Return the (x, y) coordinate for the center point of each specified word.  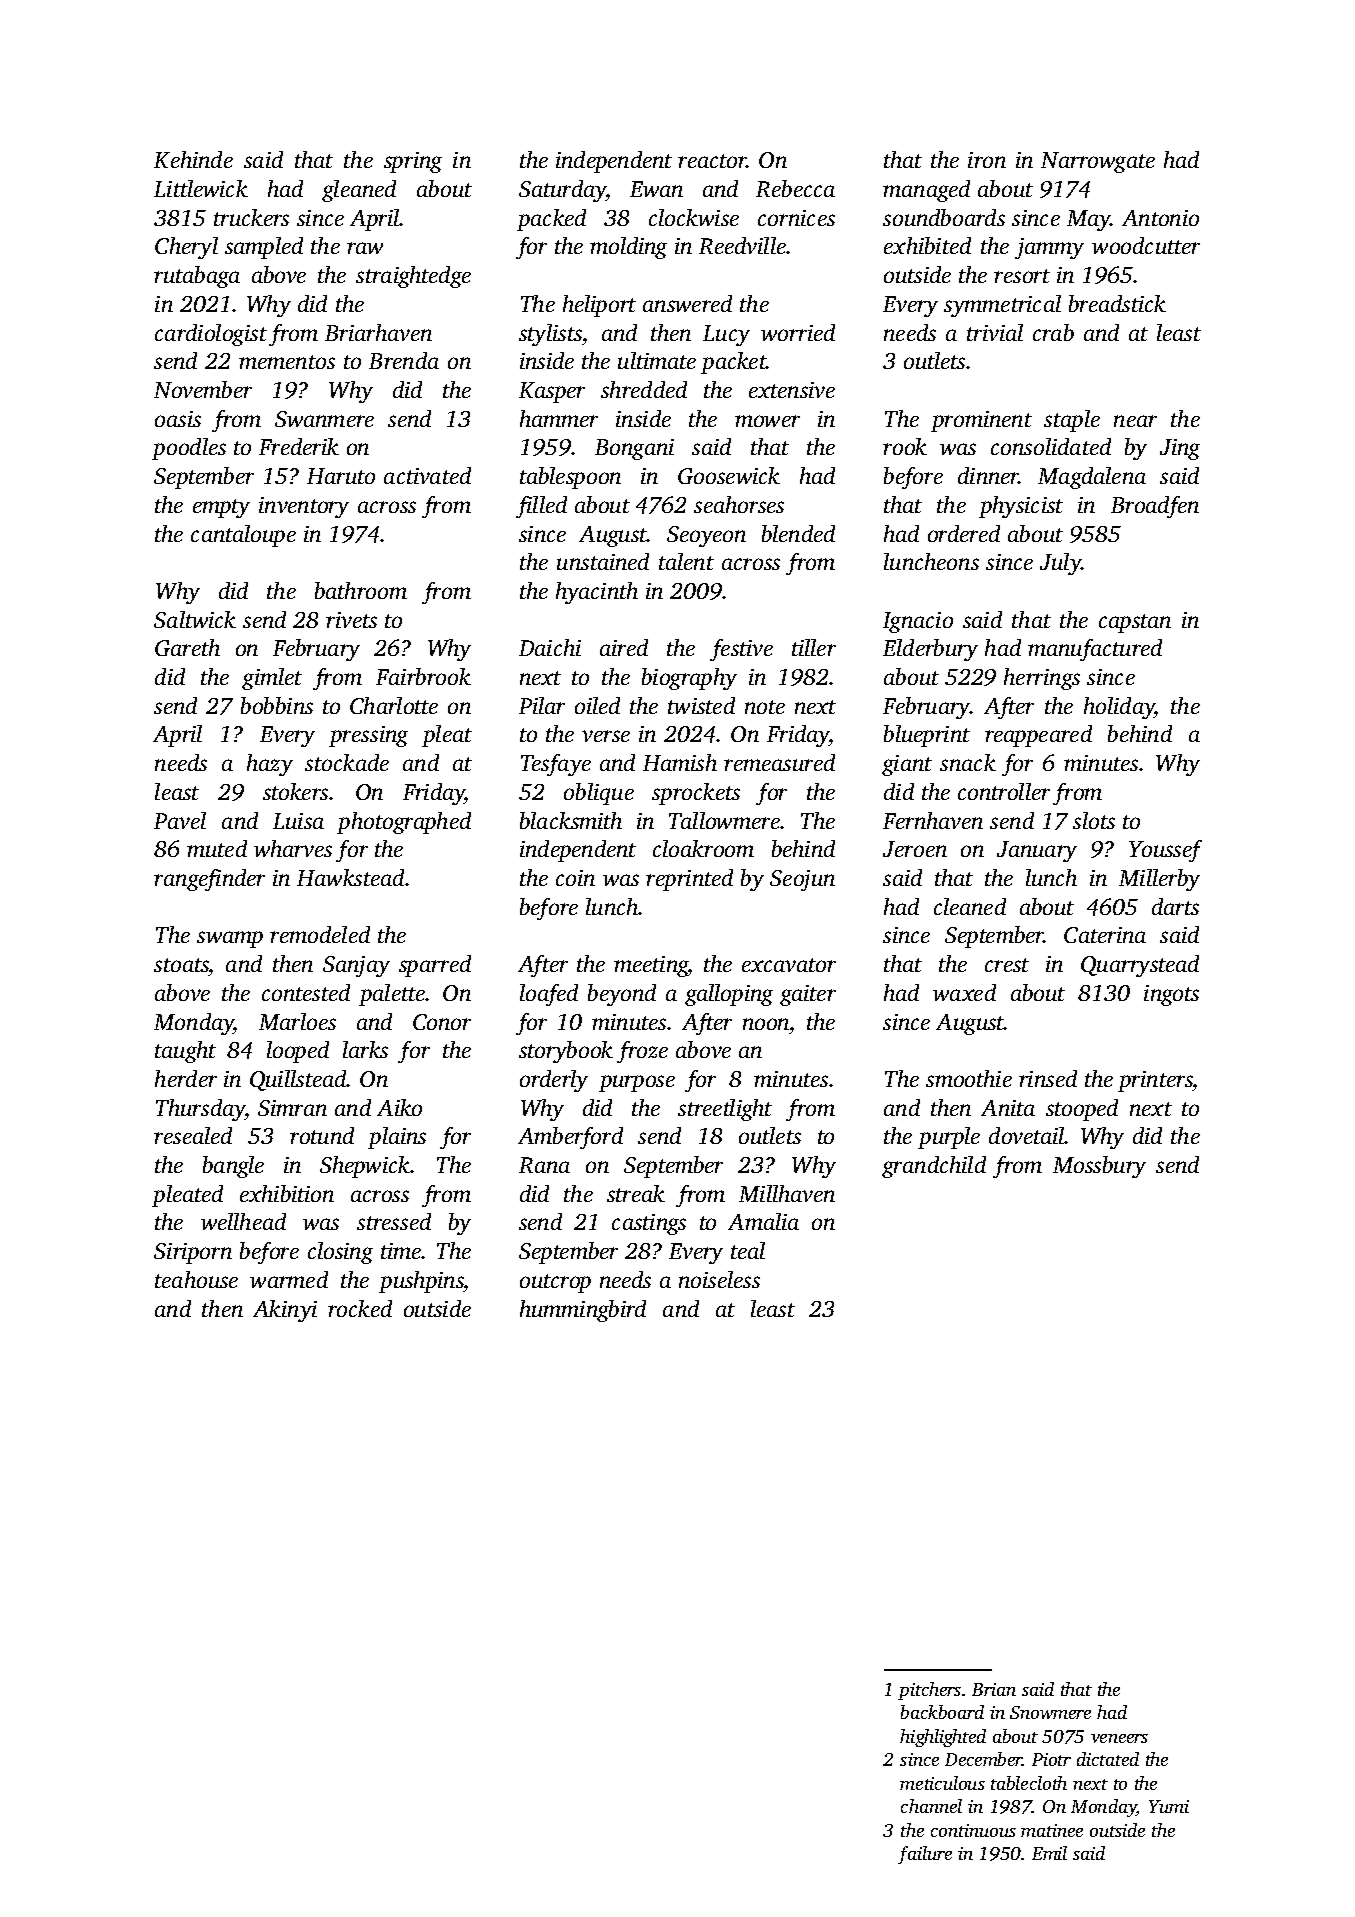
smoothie (969, 1078)
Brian (994, 1689)
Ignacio (918, 622)
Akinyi (285, 1311)
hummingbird (583, 1311)
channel (931, 1806)
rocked (360, 1308)
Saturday (562, 191)
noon (766, 1024)
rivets (351, 620)
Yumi (1169, 1806)
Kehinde (193, 159)
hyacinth (597, 593)
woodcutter (1146, 245)
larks (365, 1049)
